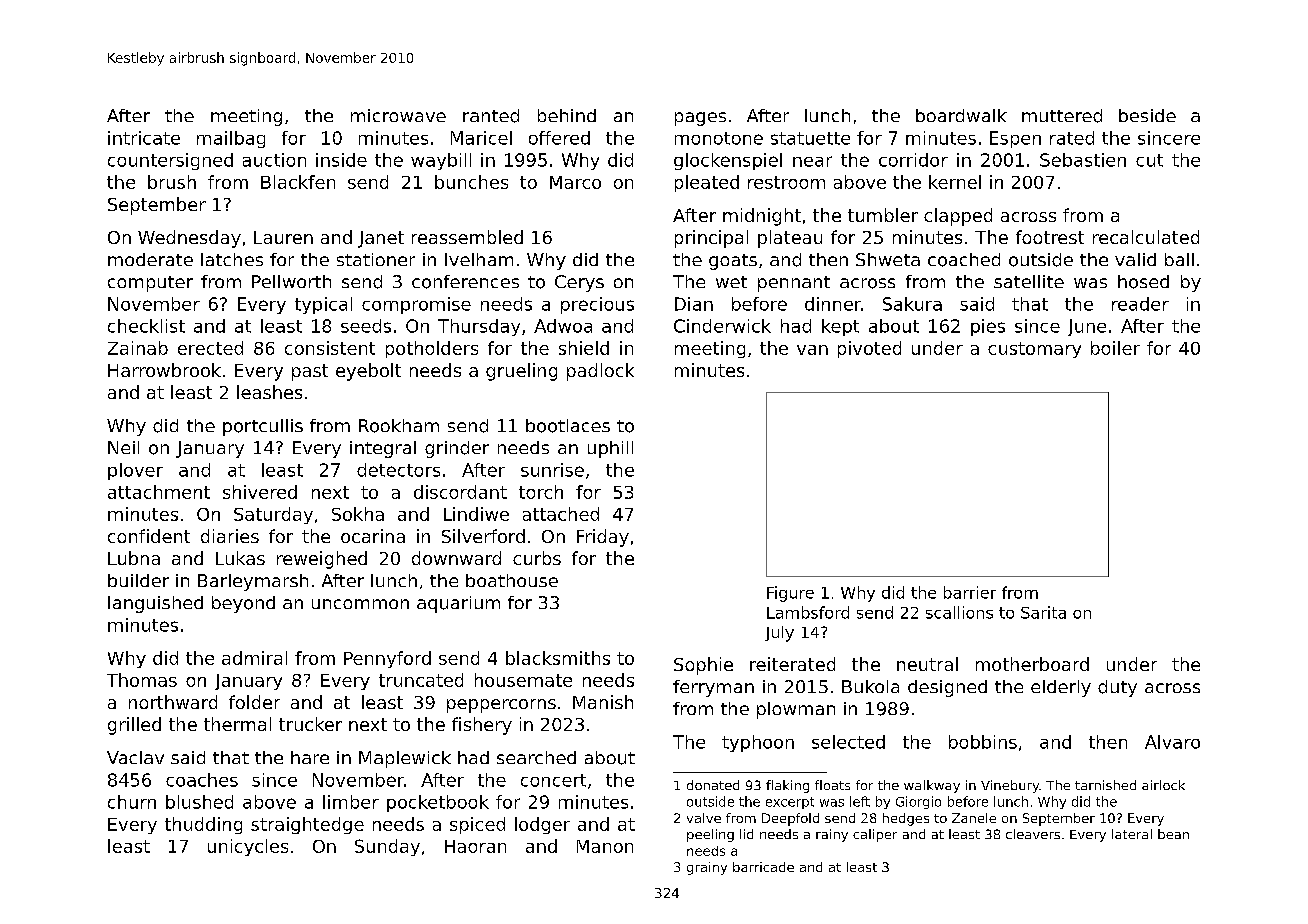 Image resolution: width=1308 pixels, height=924 pixels. I want to click on statuette, so click(810, 138).
